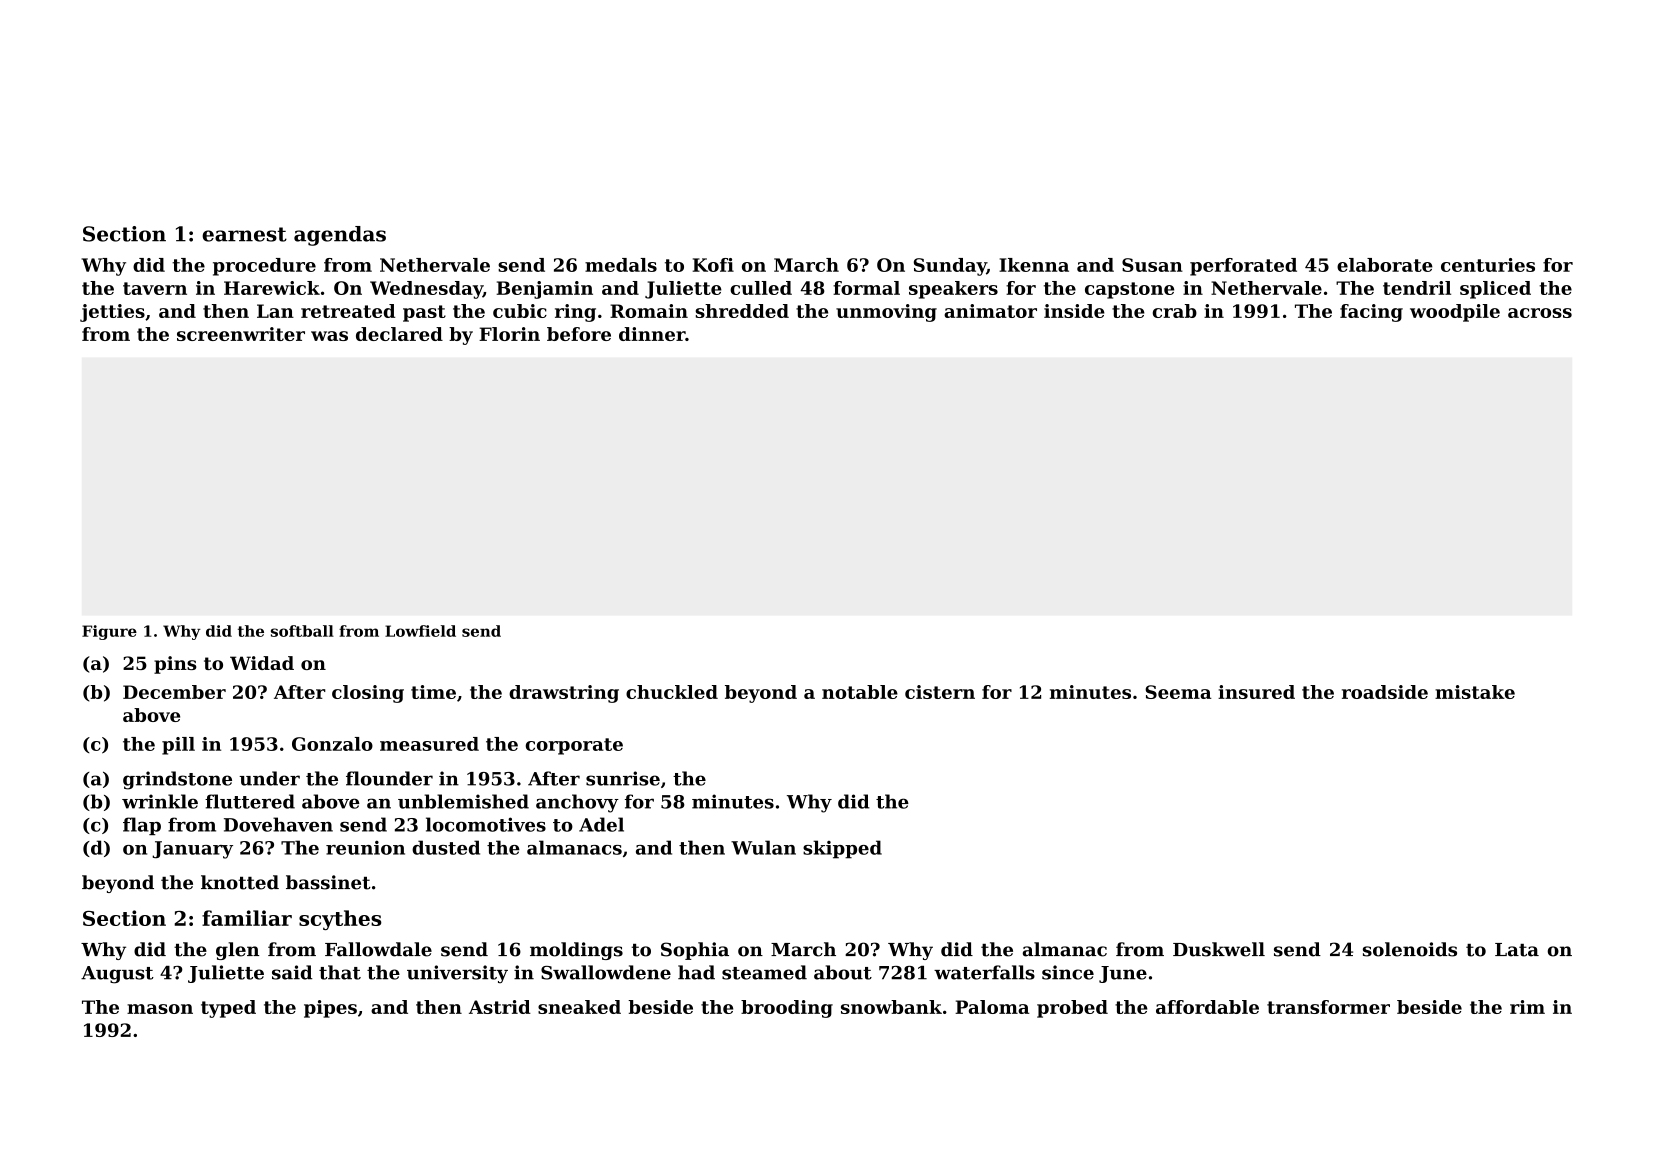 The width and height of the screenshot is (1654, 1169). What do you see at coordinates (160, 801) in the screenshot?
I see `wrinkle` at bounding box center [160, 801].
